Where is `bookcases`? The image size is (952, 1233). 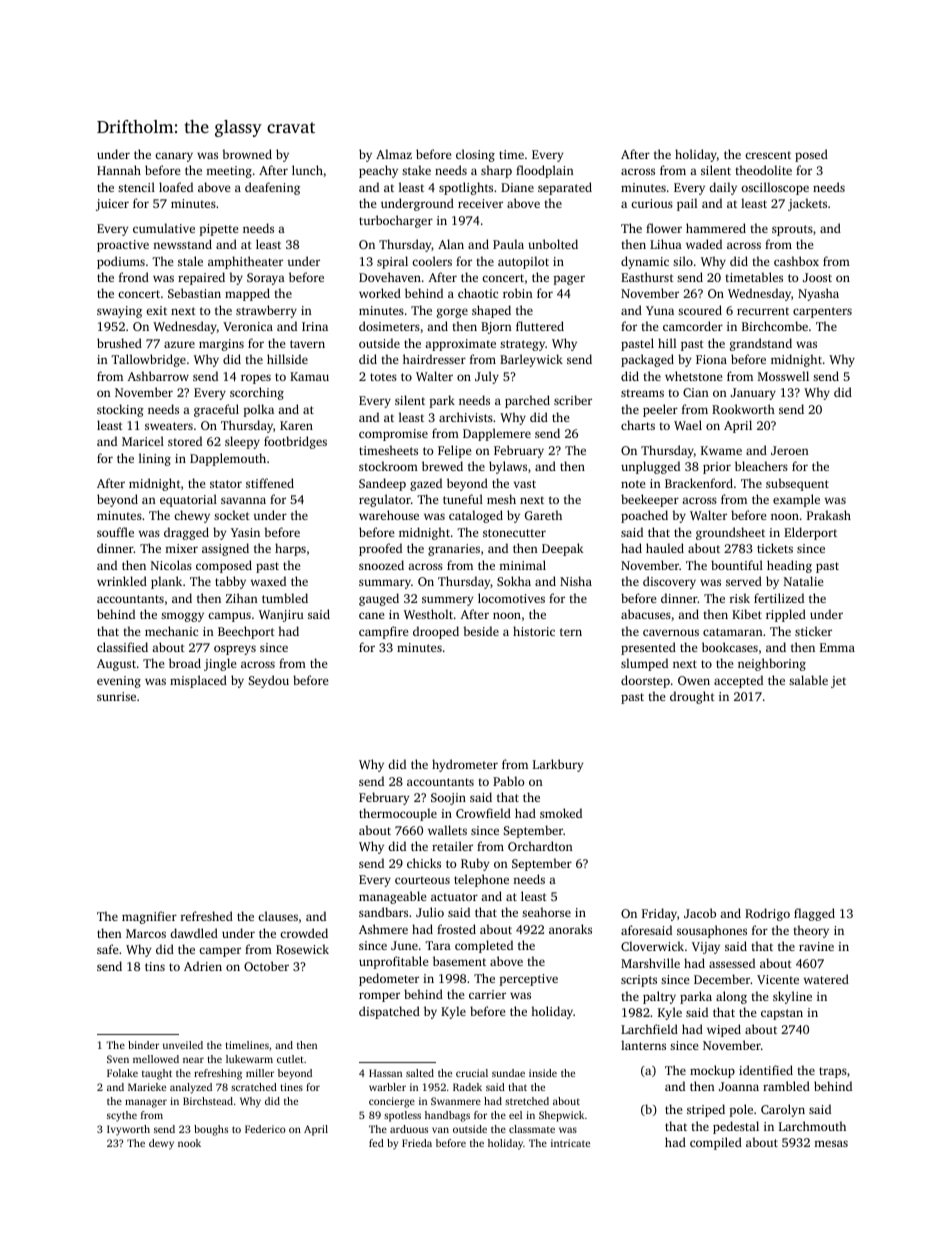
bookcases is located at coordinates (730, 647).
